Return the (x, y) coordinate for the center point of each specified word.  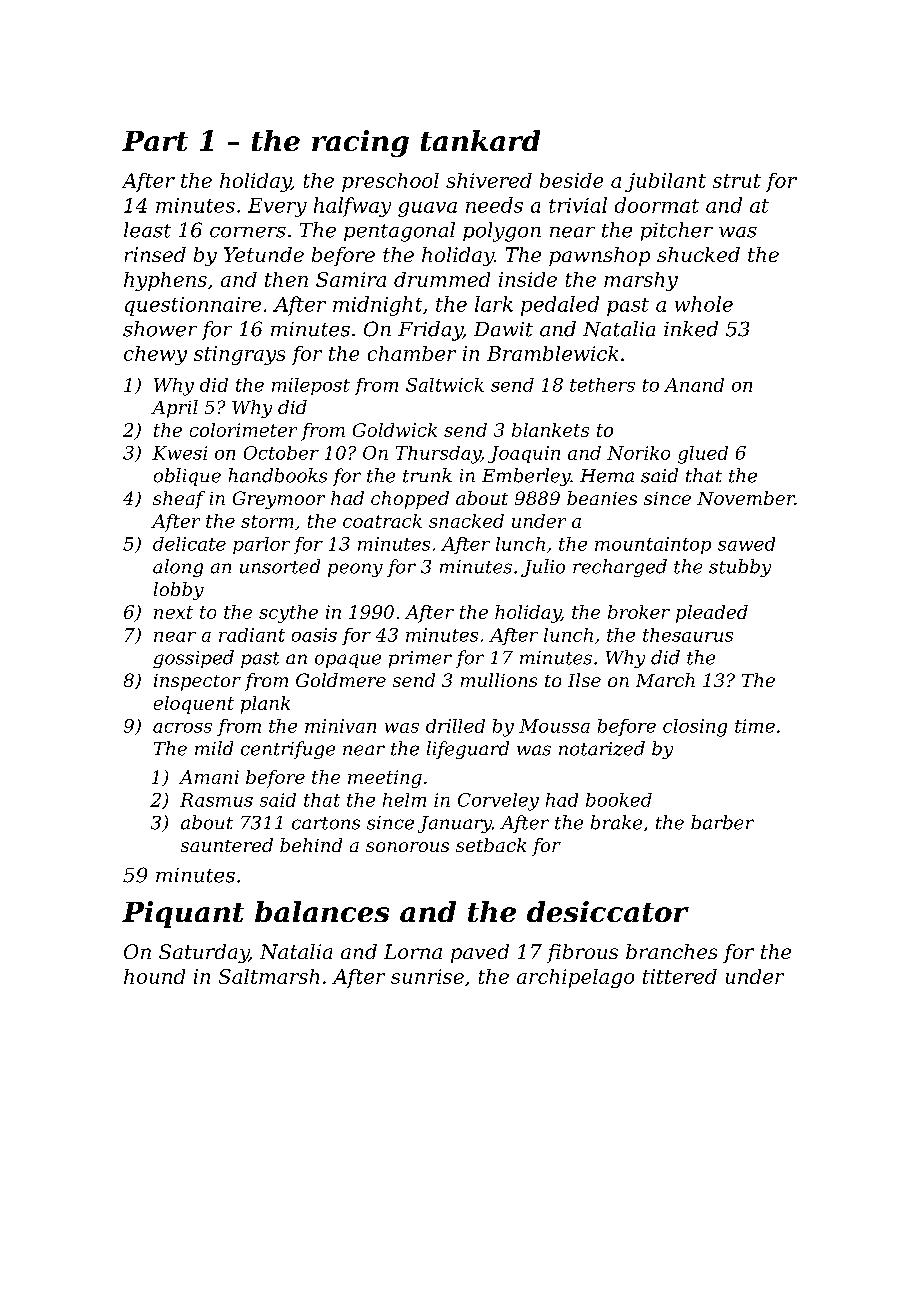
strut (737, 181)
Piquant (183, 914)
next (173, 612)
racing (360, 143)
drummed (442, 279)
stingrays (239, 355)
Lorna (413, 951)
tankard (480, 140)
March (665, 680)
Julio (543, 568)
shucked (698, 254)
